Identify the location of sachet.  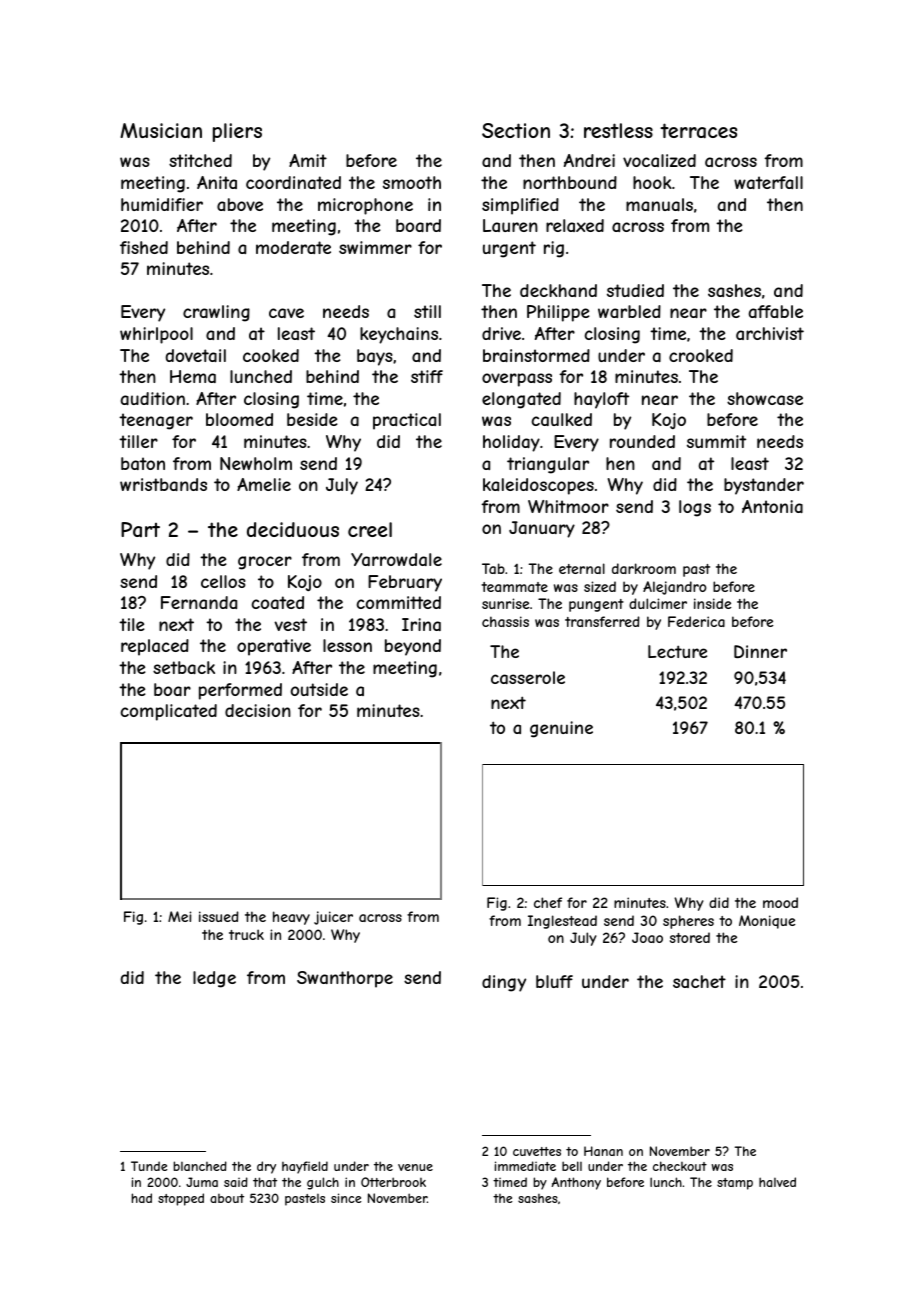
(699, 981).
